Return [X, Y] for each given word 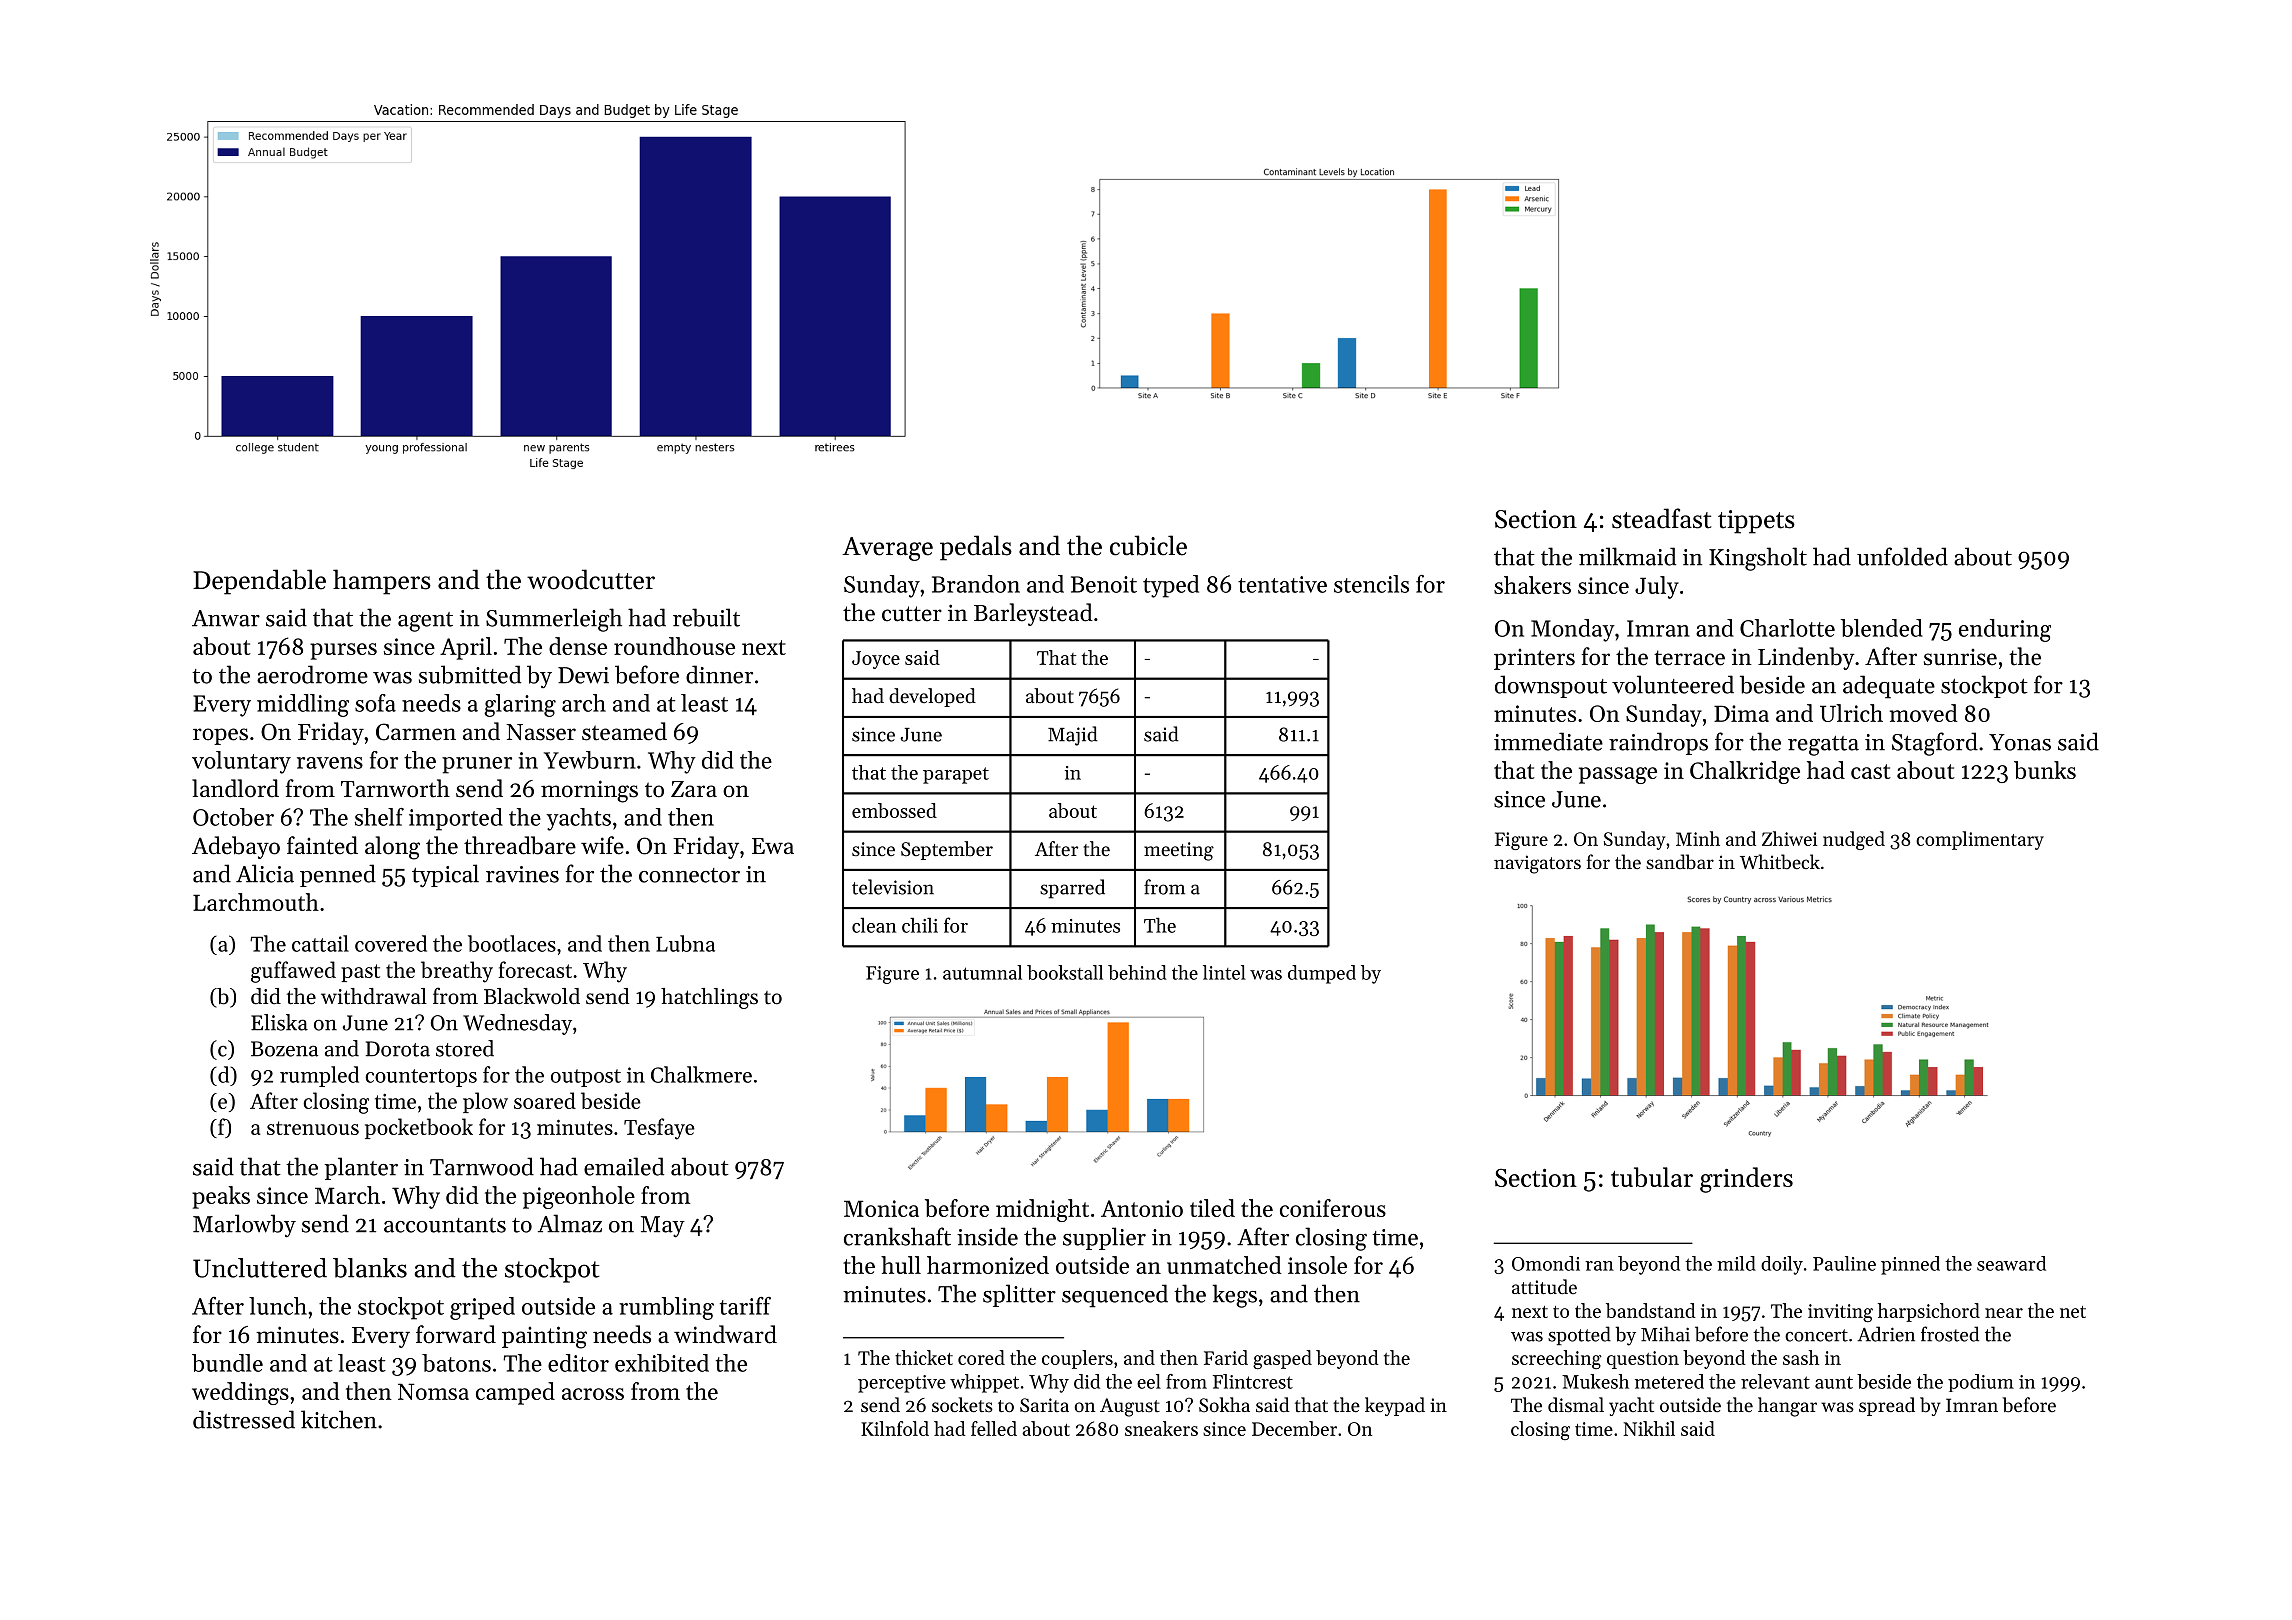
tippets [1756, 522]
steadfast [1661, 518]
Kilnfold [895, 1428]
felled [994, 1428]
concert [1816, 1335]
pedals [976, 548]
